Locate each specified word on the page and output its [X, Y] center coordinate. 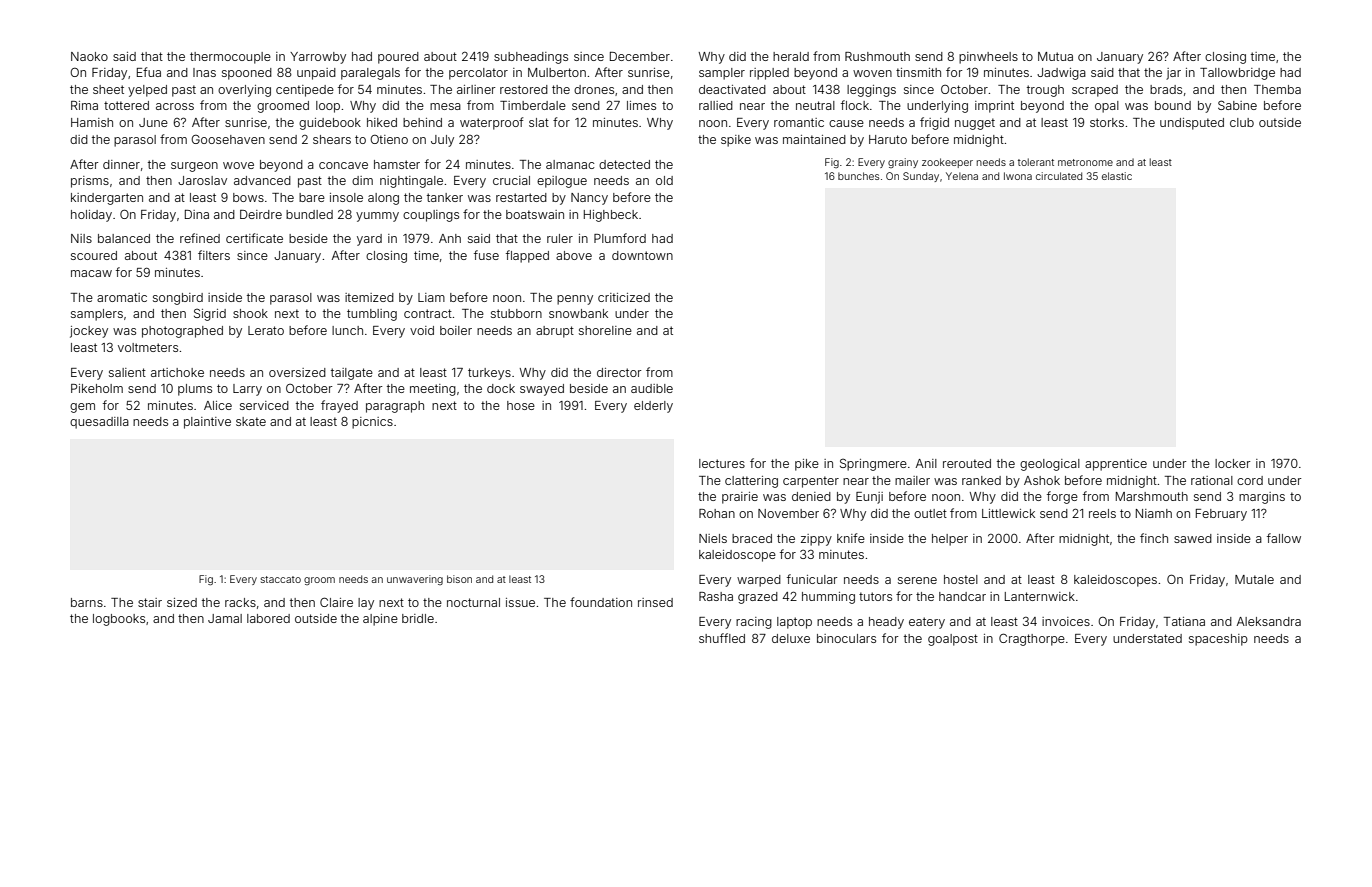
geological [1050, 465]
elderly [653, 407]
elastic [1117, 176]
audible [652, 388]
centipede [305, 91]
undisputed [1192, 124]
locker [1232, 463]
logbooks [119, 620]
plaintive [207, 423]
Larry [247, 390]
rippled [769, 74]
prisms [90, 182]
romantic [799, 122]
